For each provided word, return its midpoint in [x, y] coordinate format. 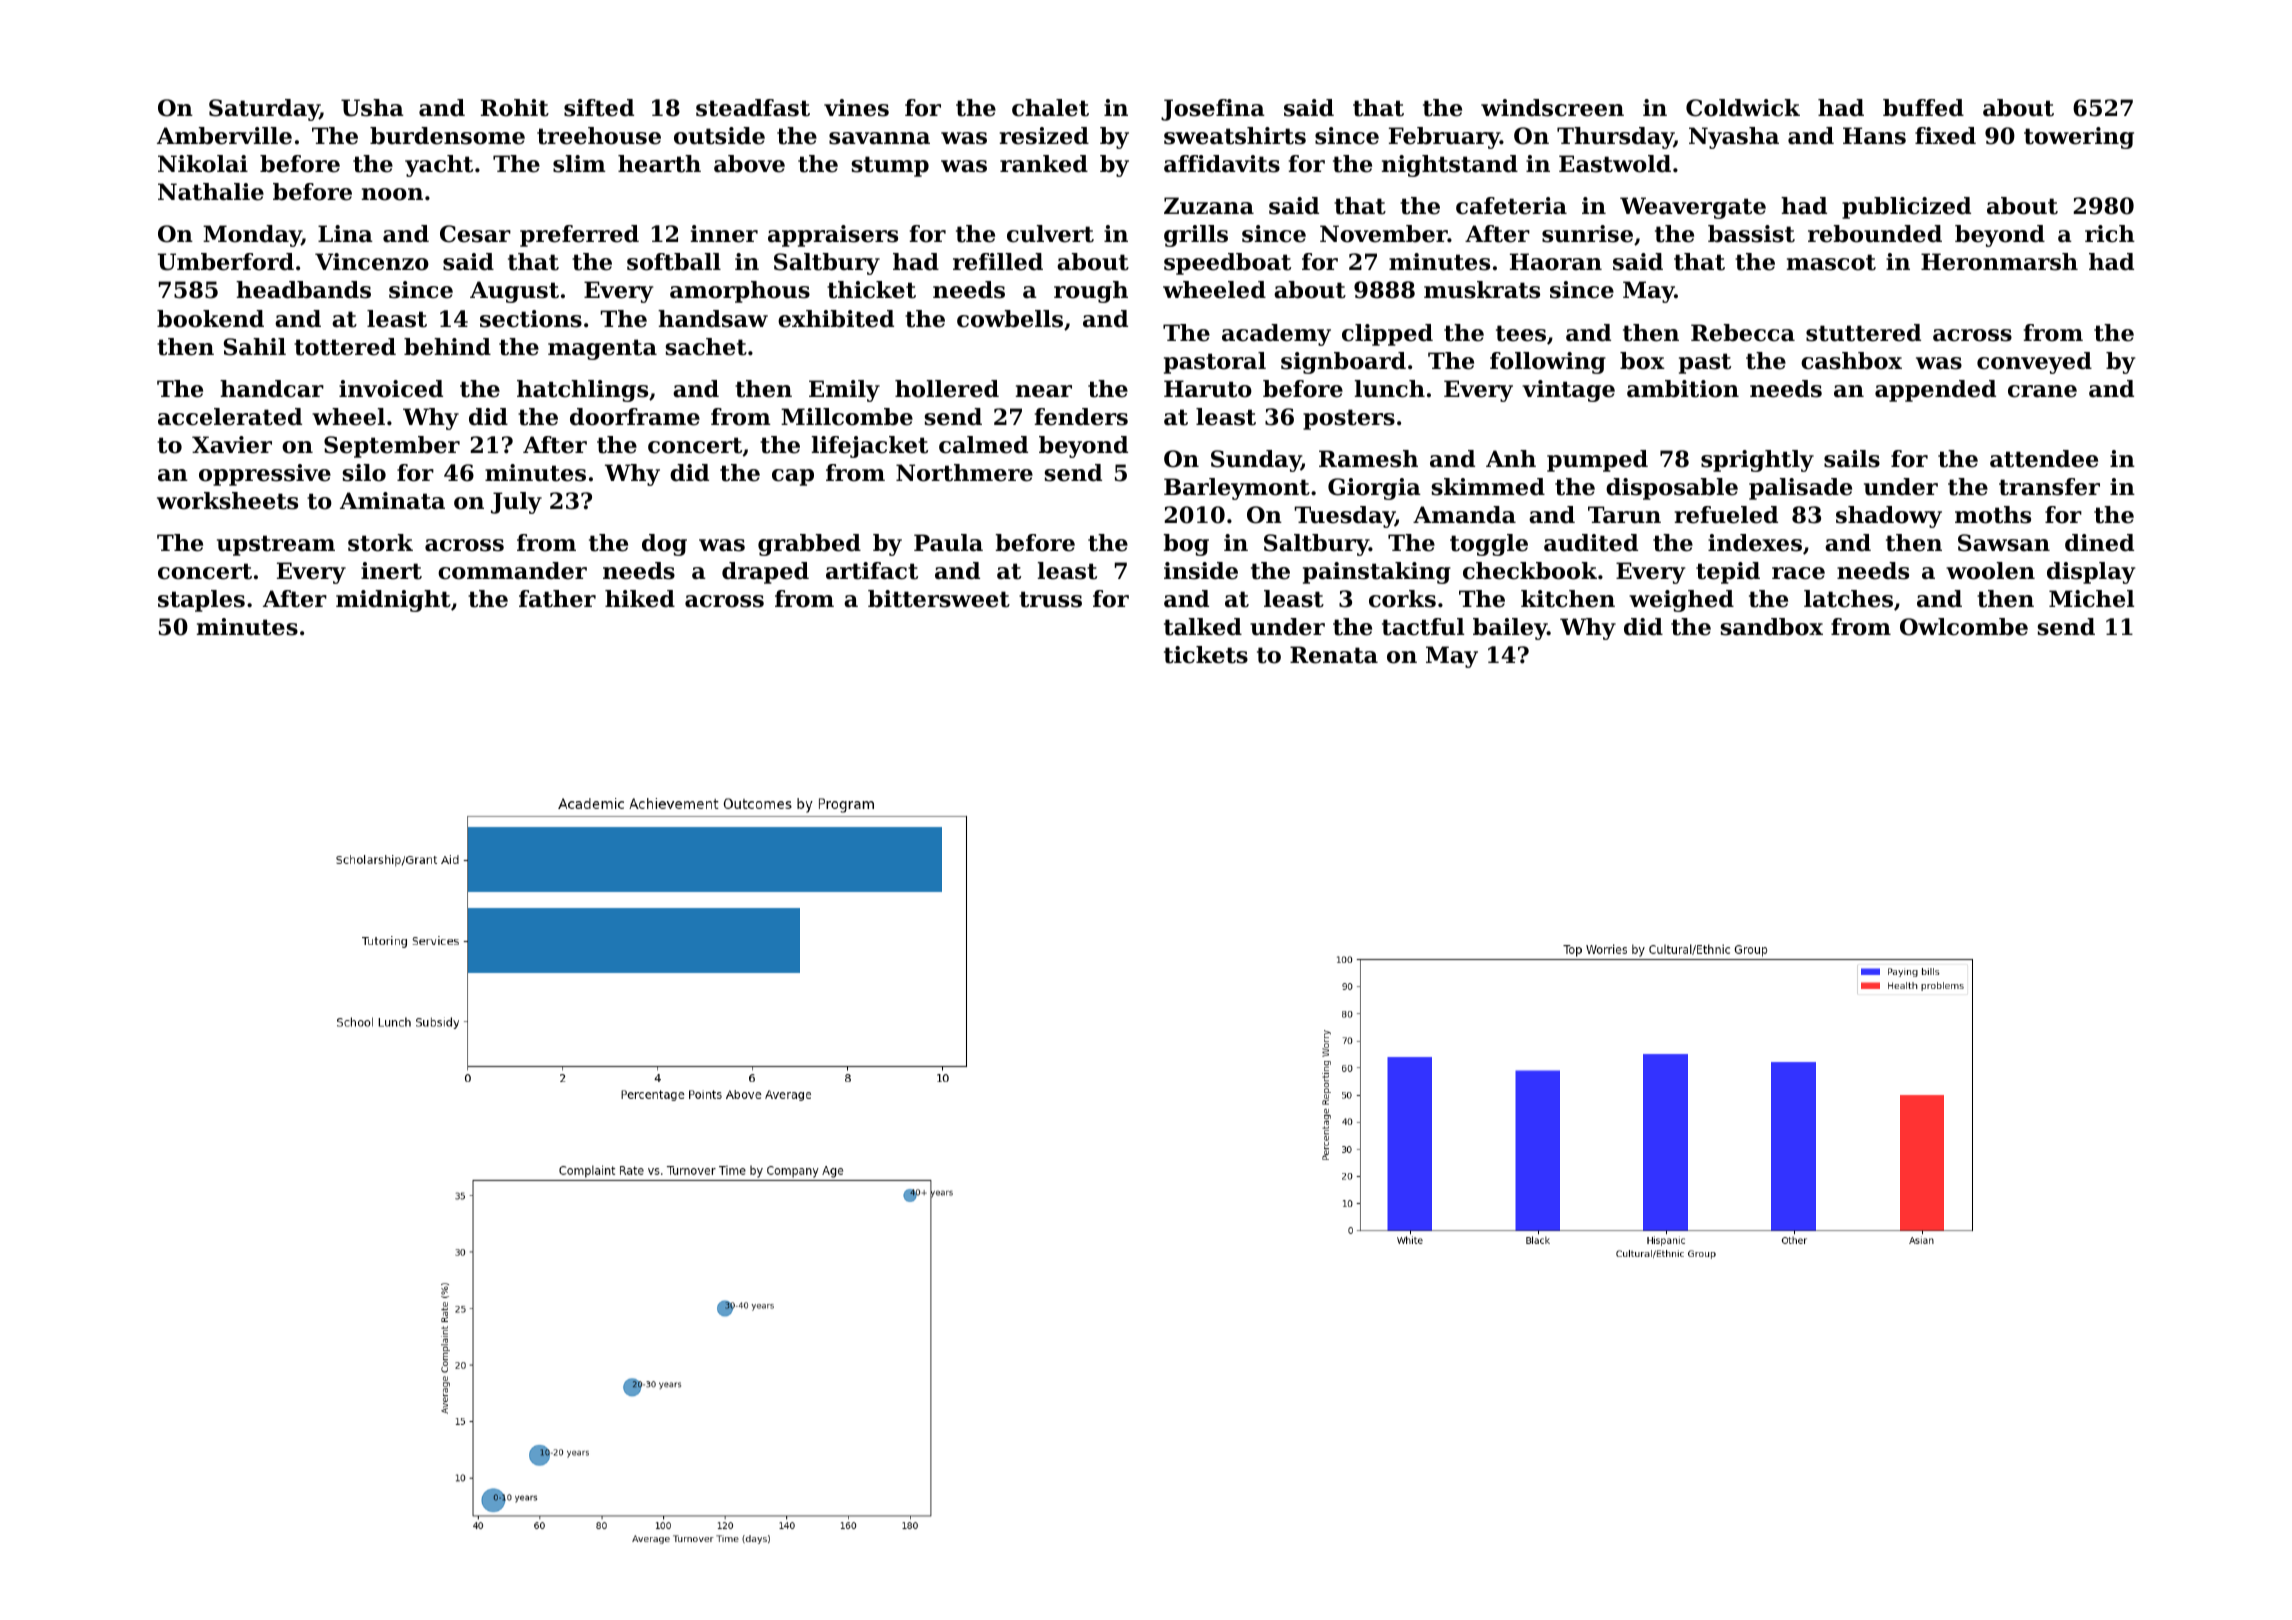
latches [1848, 599]
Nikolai [203, 164]
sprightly [1757, 461]
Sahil [255, 347]
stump [890, 166]
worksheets [227, 501]
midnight [393, 601]
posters [1349, 419]
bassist [1751, 234]
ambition [1683, 389]
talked [1203, 627]
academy [1276, 335]
